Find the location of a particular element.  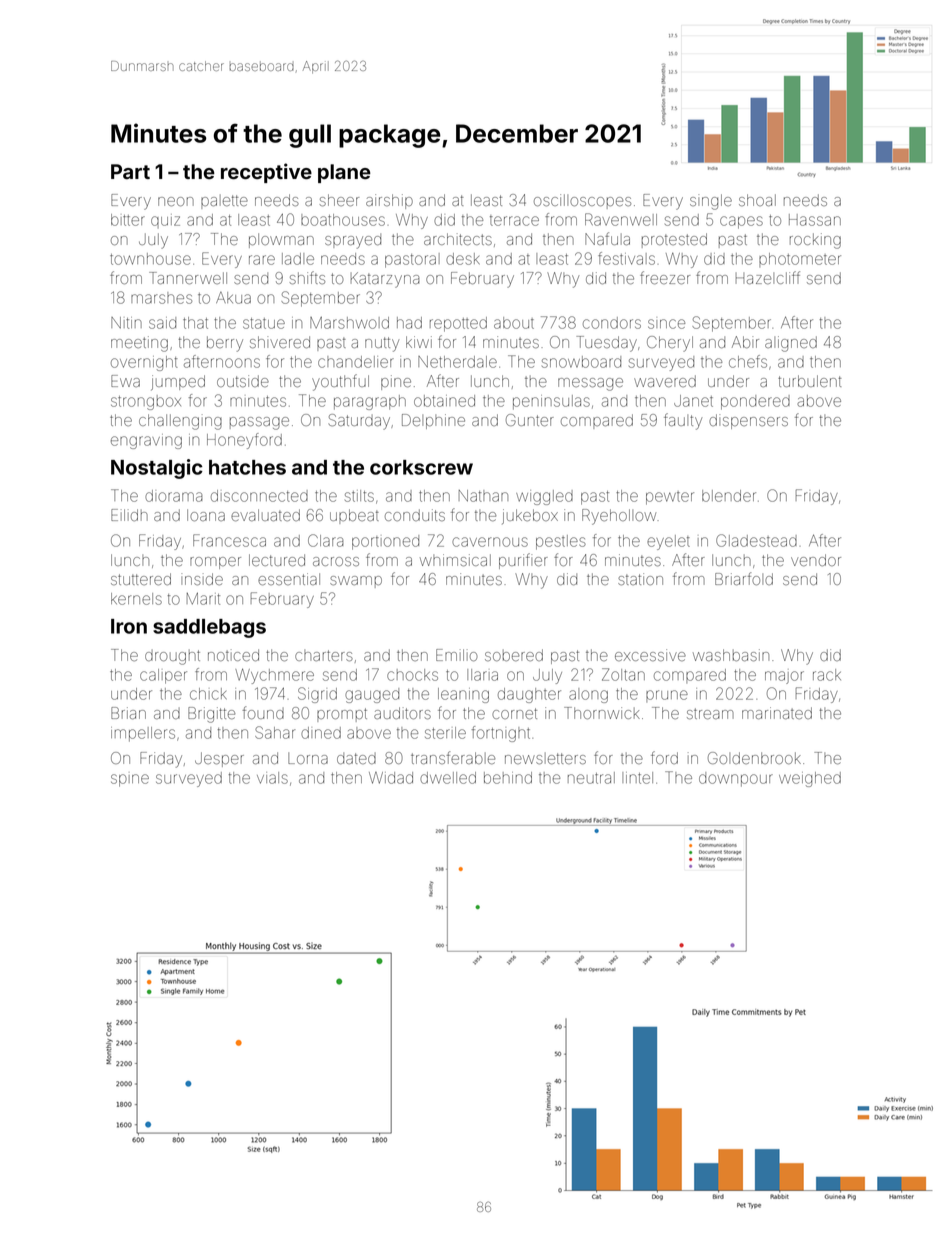

airship is located at coordinates (389, 201).
